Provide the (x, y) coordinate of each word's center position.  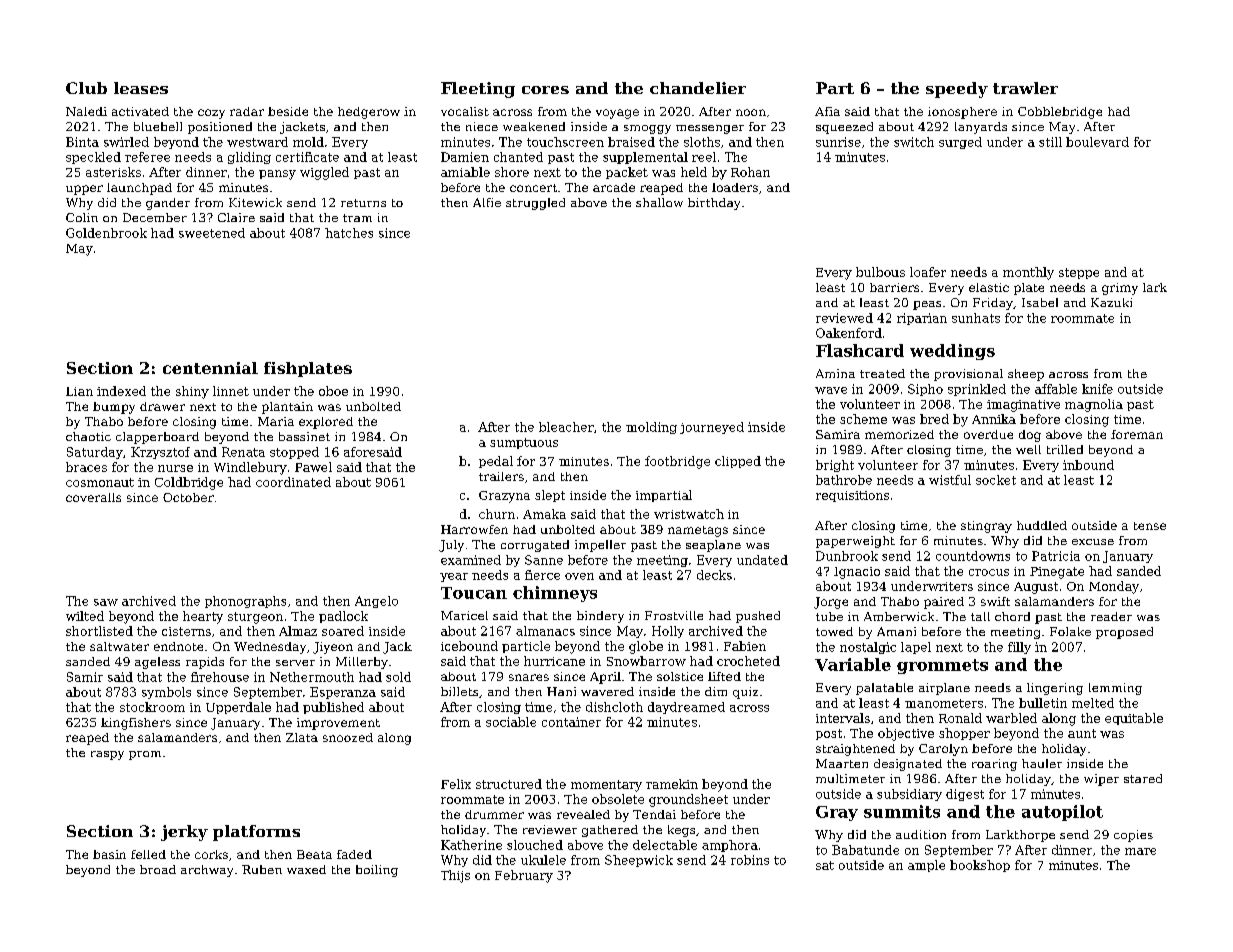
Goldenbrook (106, 233)
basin (109, 854)
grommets (942, 666)
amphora (730, 846)
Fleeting (478, 90)
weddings (952, 352)
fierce (542, 575)
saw (106, 602)
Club (86, 88)
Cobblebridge (1060, 113)
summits (902, 811)
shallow (659, 202)
